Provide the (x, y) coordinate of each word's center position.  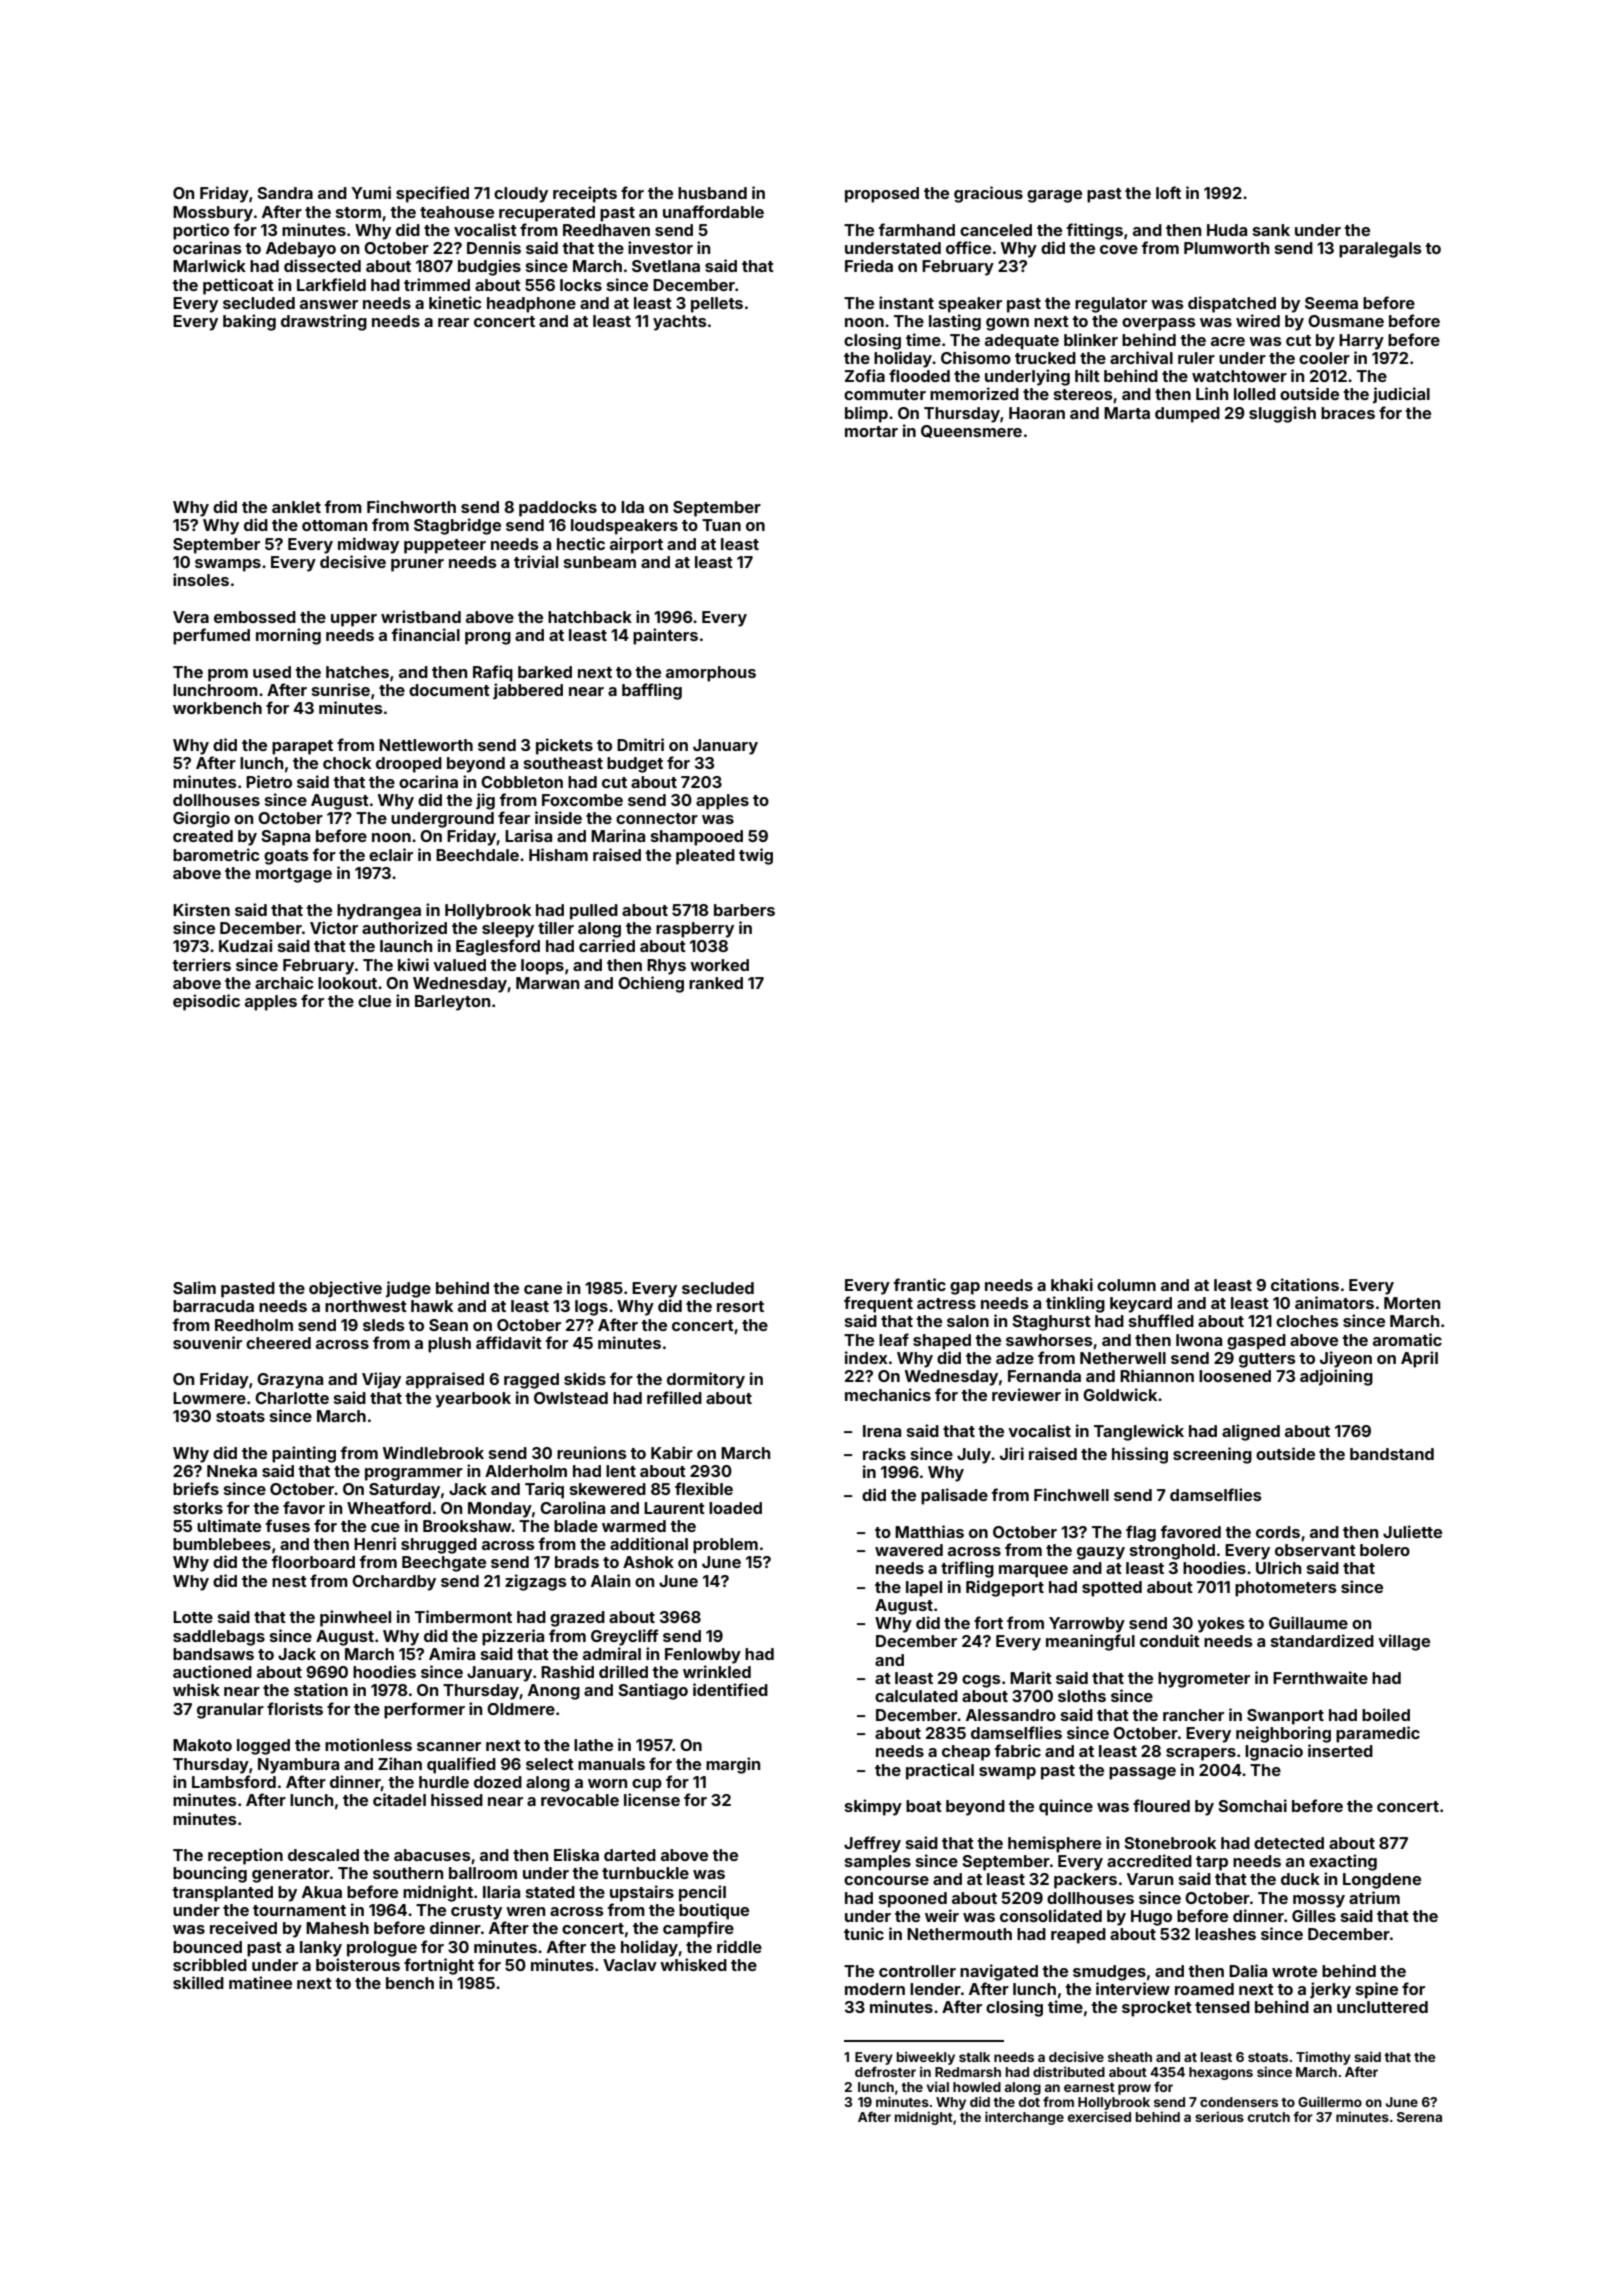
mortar (871, 431)
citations (1305, 1284)
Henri (375, 1543)
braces (1348, 413)
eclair (391, 854)
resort (740, 1306)
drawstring (324, 322)
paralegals (1380, 250)
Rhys (666, 967)
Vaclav (630, 1965)
